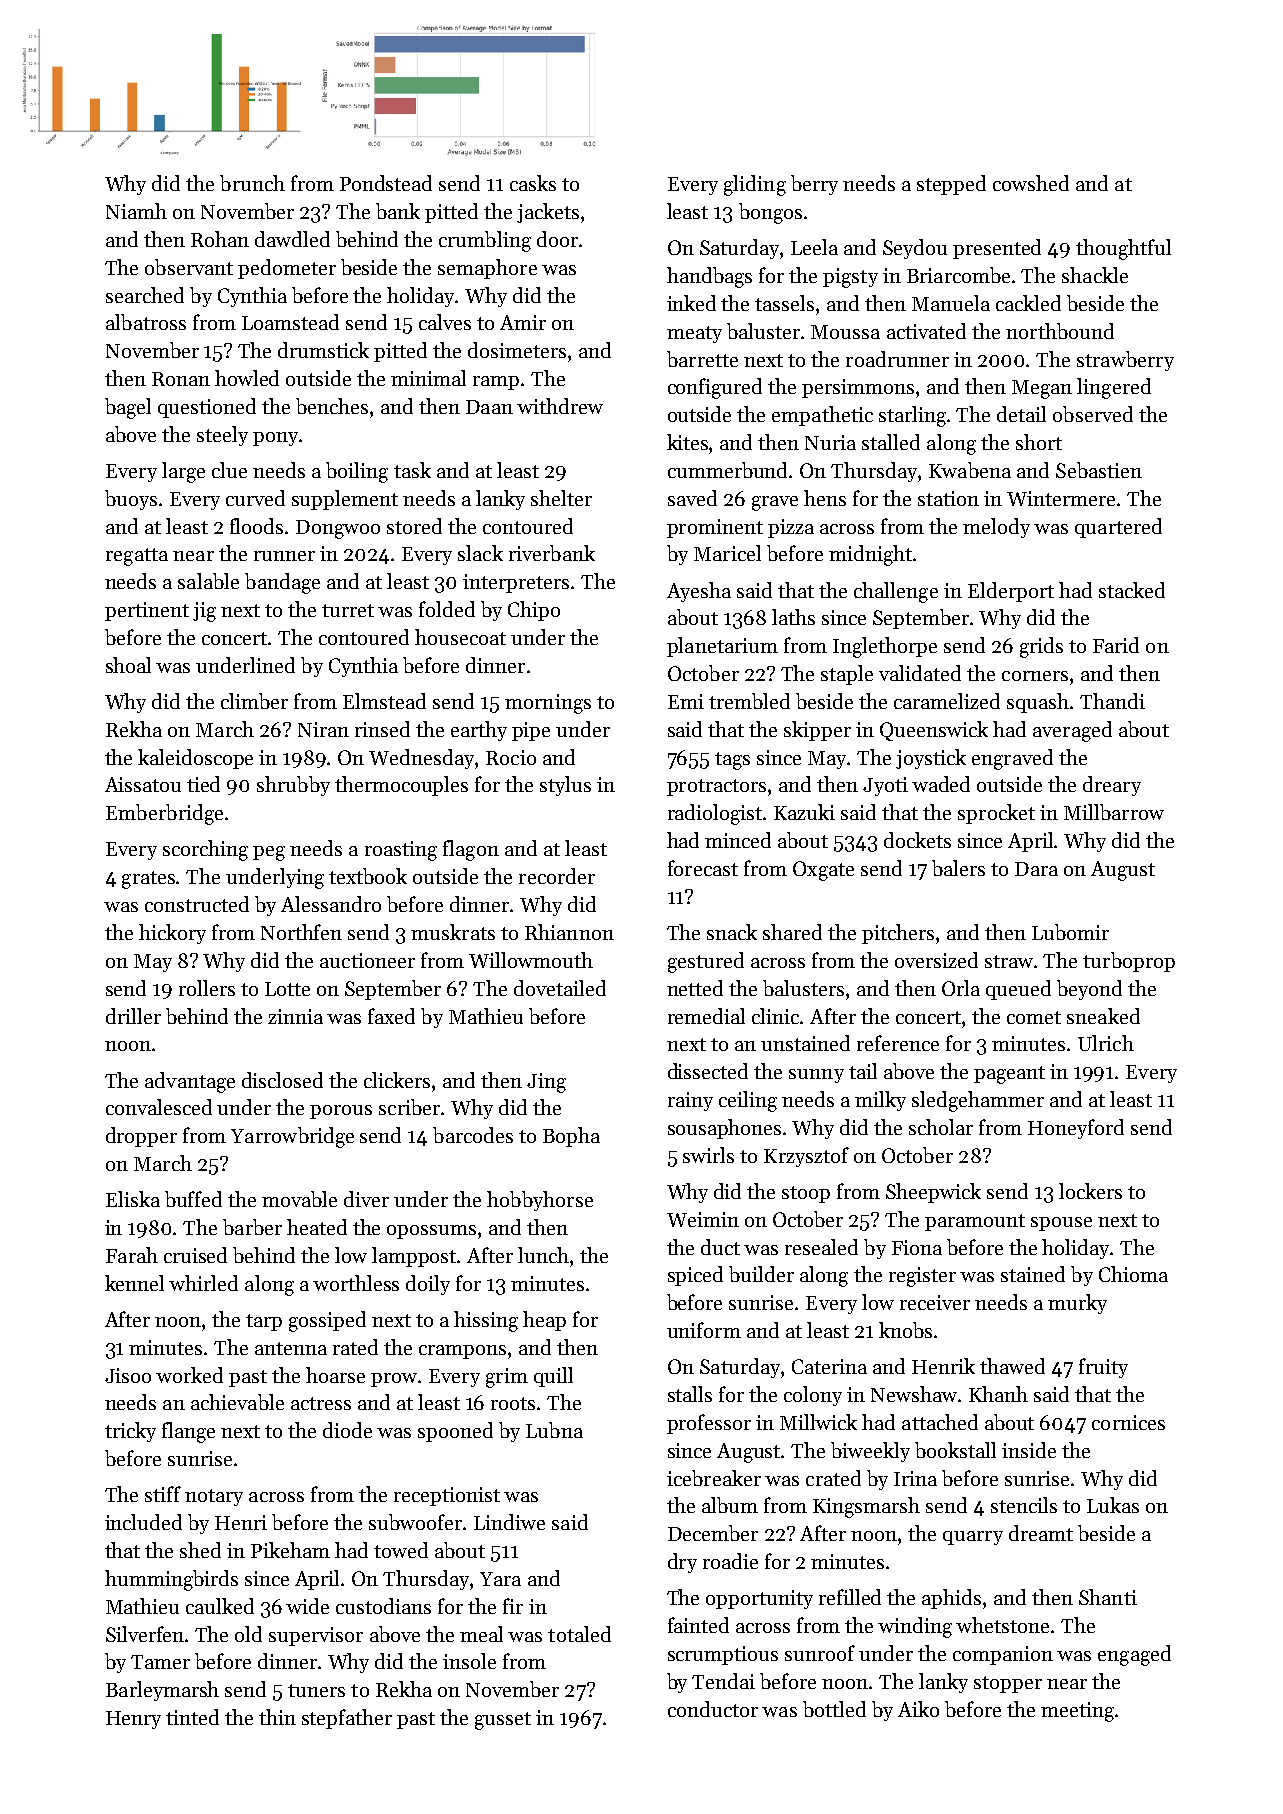  I want to click on buoys, so click(131, 500).
